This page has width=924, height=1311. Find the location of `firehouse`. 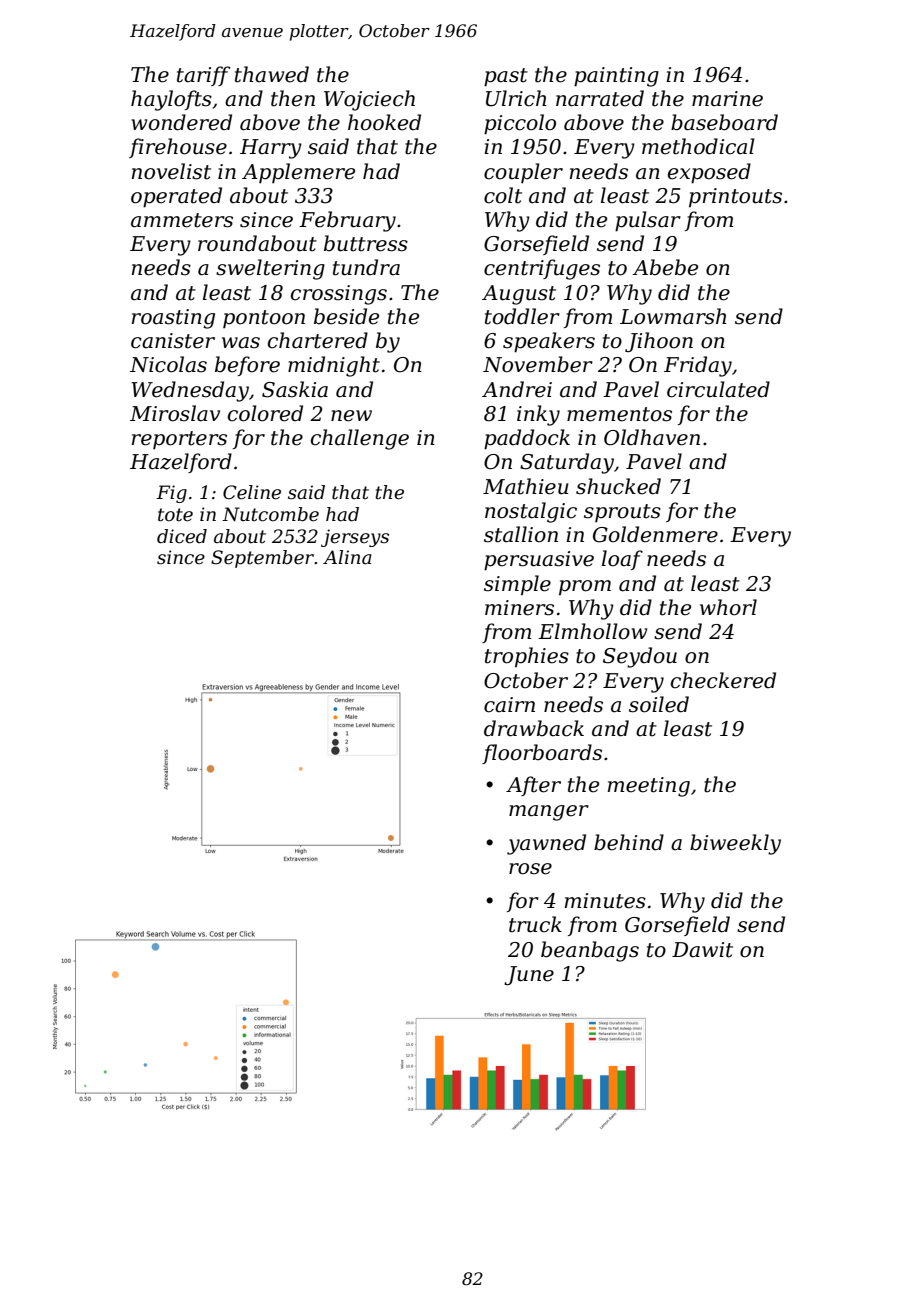

firehouse is located at coordinates (178, 148).
